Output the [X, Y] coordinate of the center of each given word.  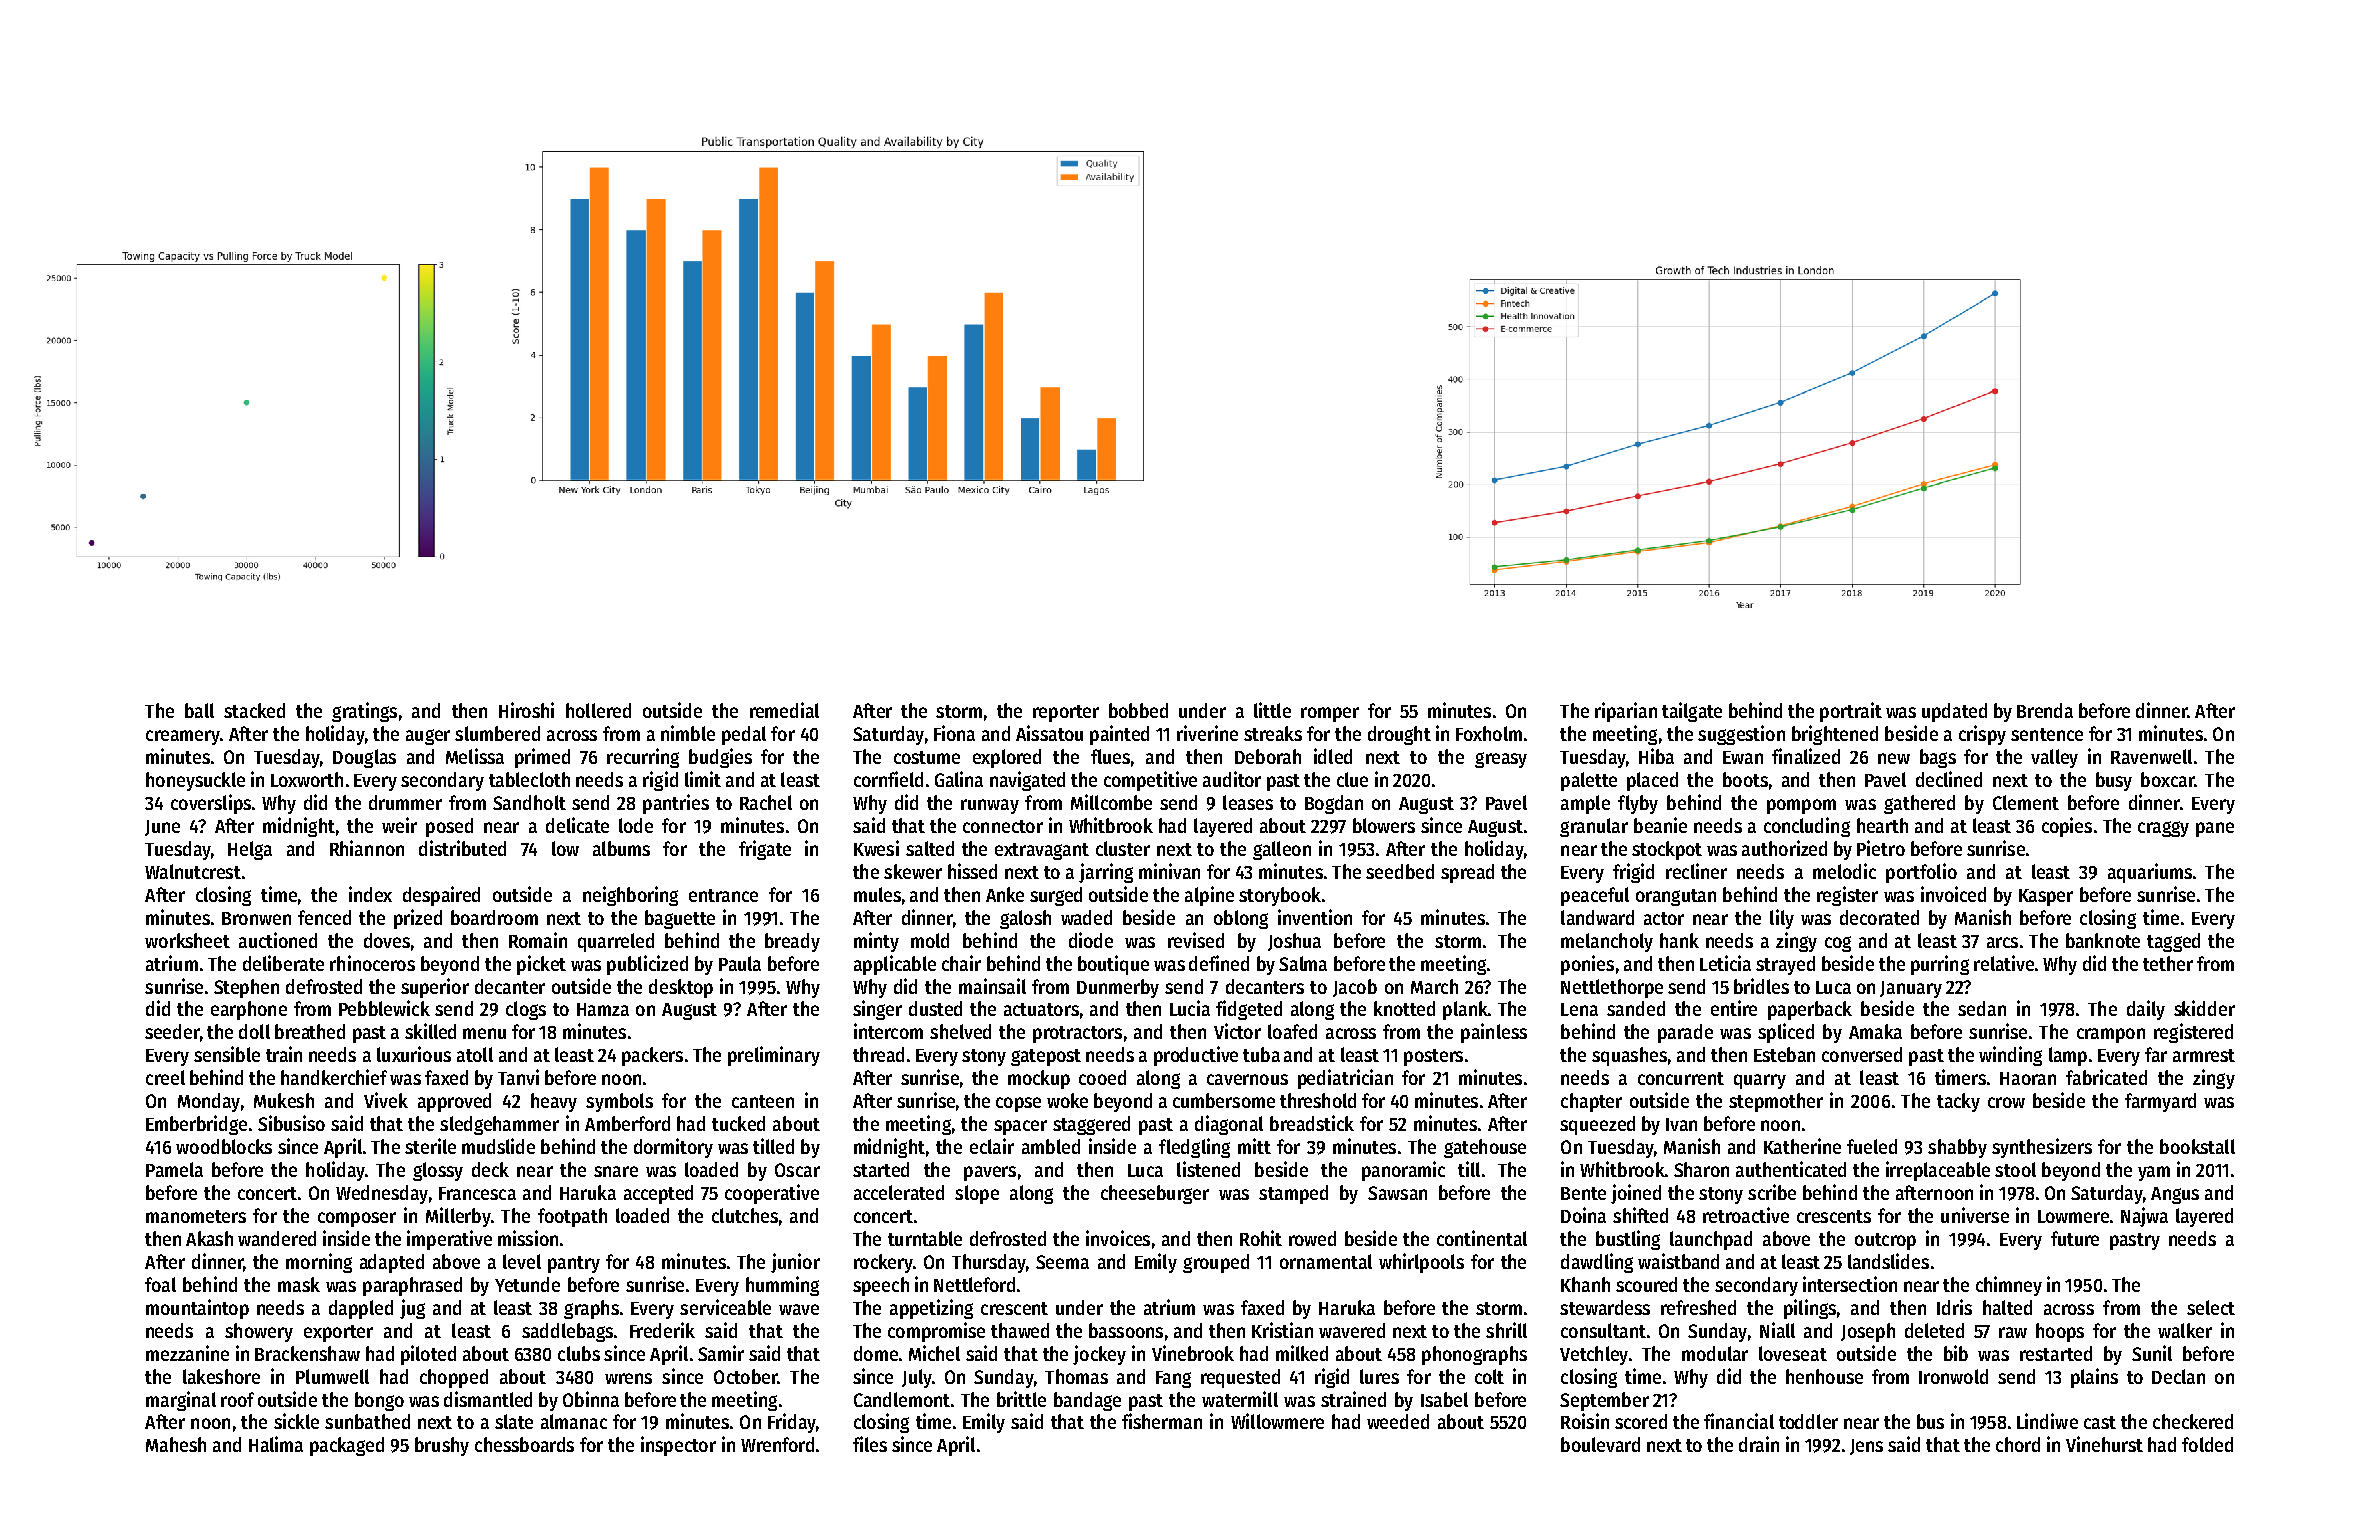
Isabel [1444, 1399]
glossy [438, 1171]
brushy [442, 1446]
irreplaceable [1938, 1171]
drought [1399, 735]
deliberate [283, 963]
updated [1954, 712]
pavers [990, 1173]
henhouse [1824, 1376]
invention [1315, 917]
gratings [364, 712]
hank [1679, 940]
